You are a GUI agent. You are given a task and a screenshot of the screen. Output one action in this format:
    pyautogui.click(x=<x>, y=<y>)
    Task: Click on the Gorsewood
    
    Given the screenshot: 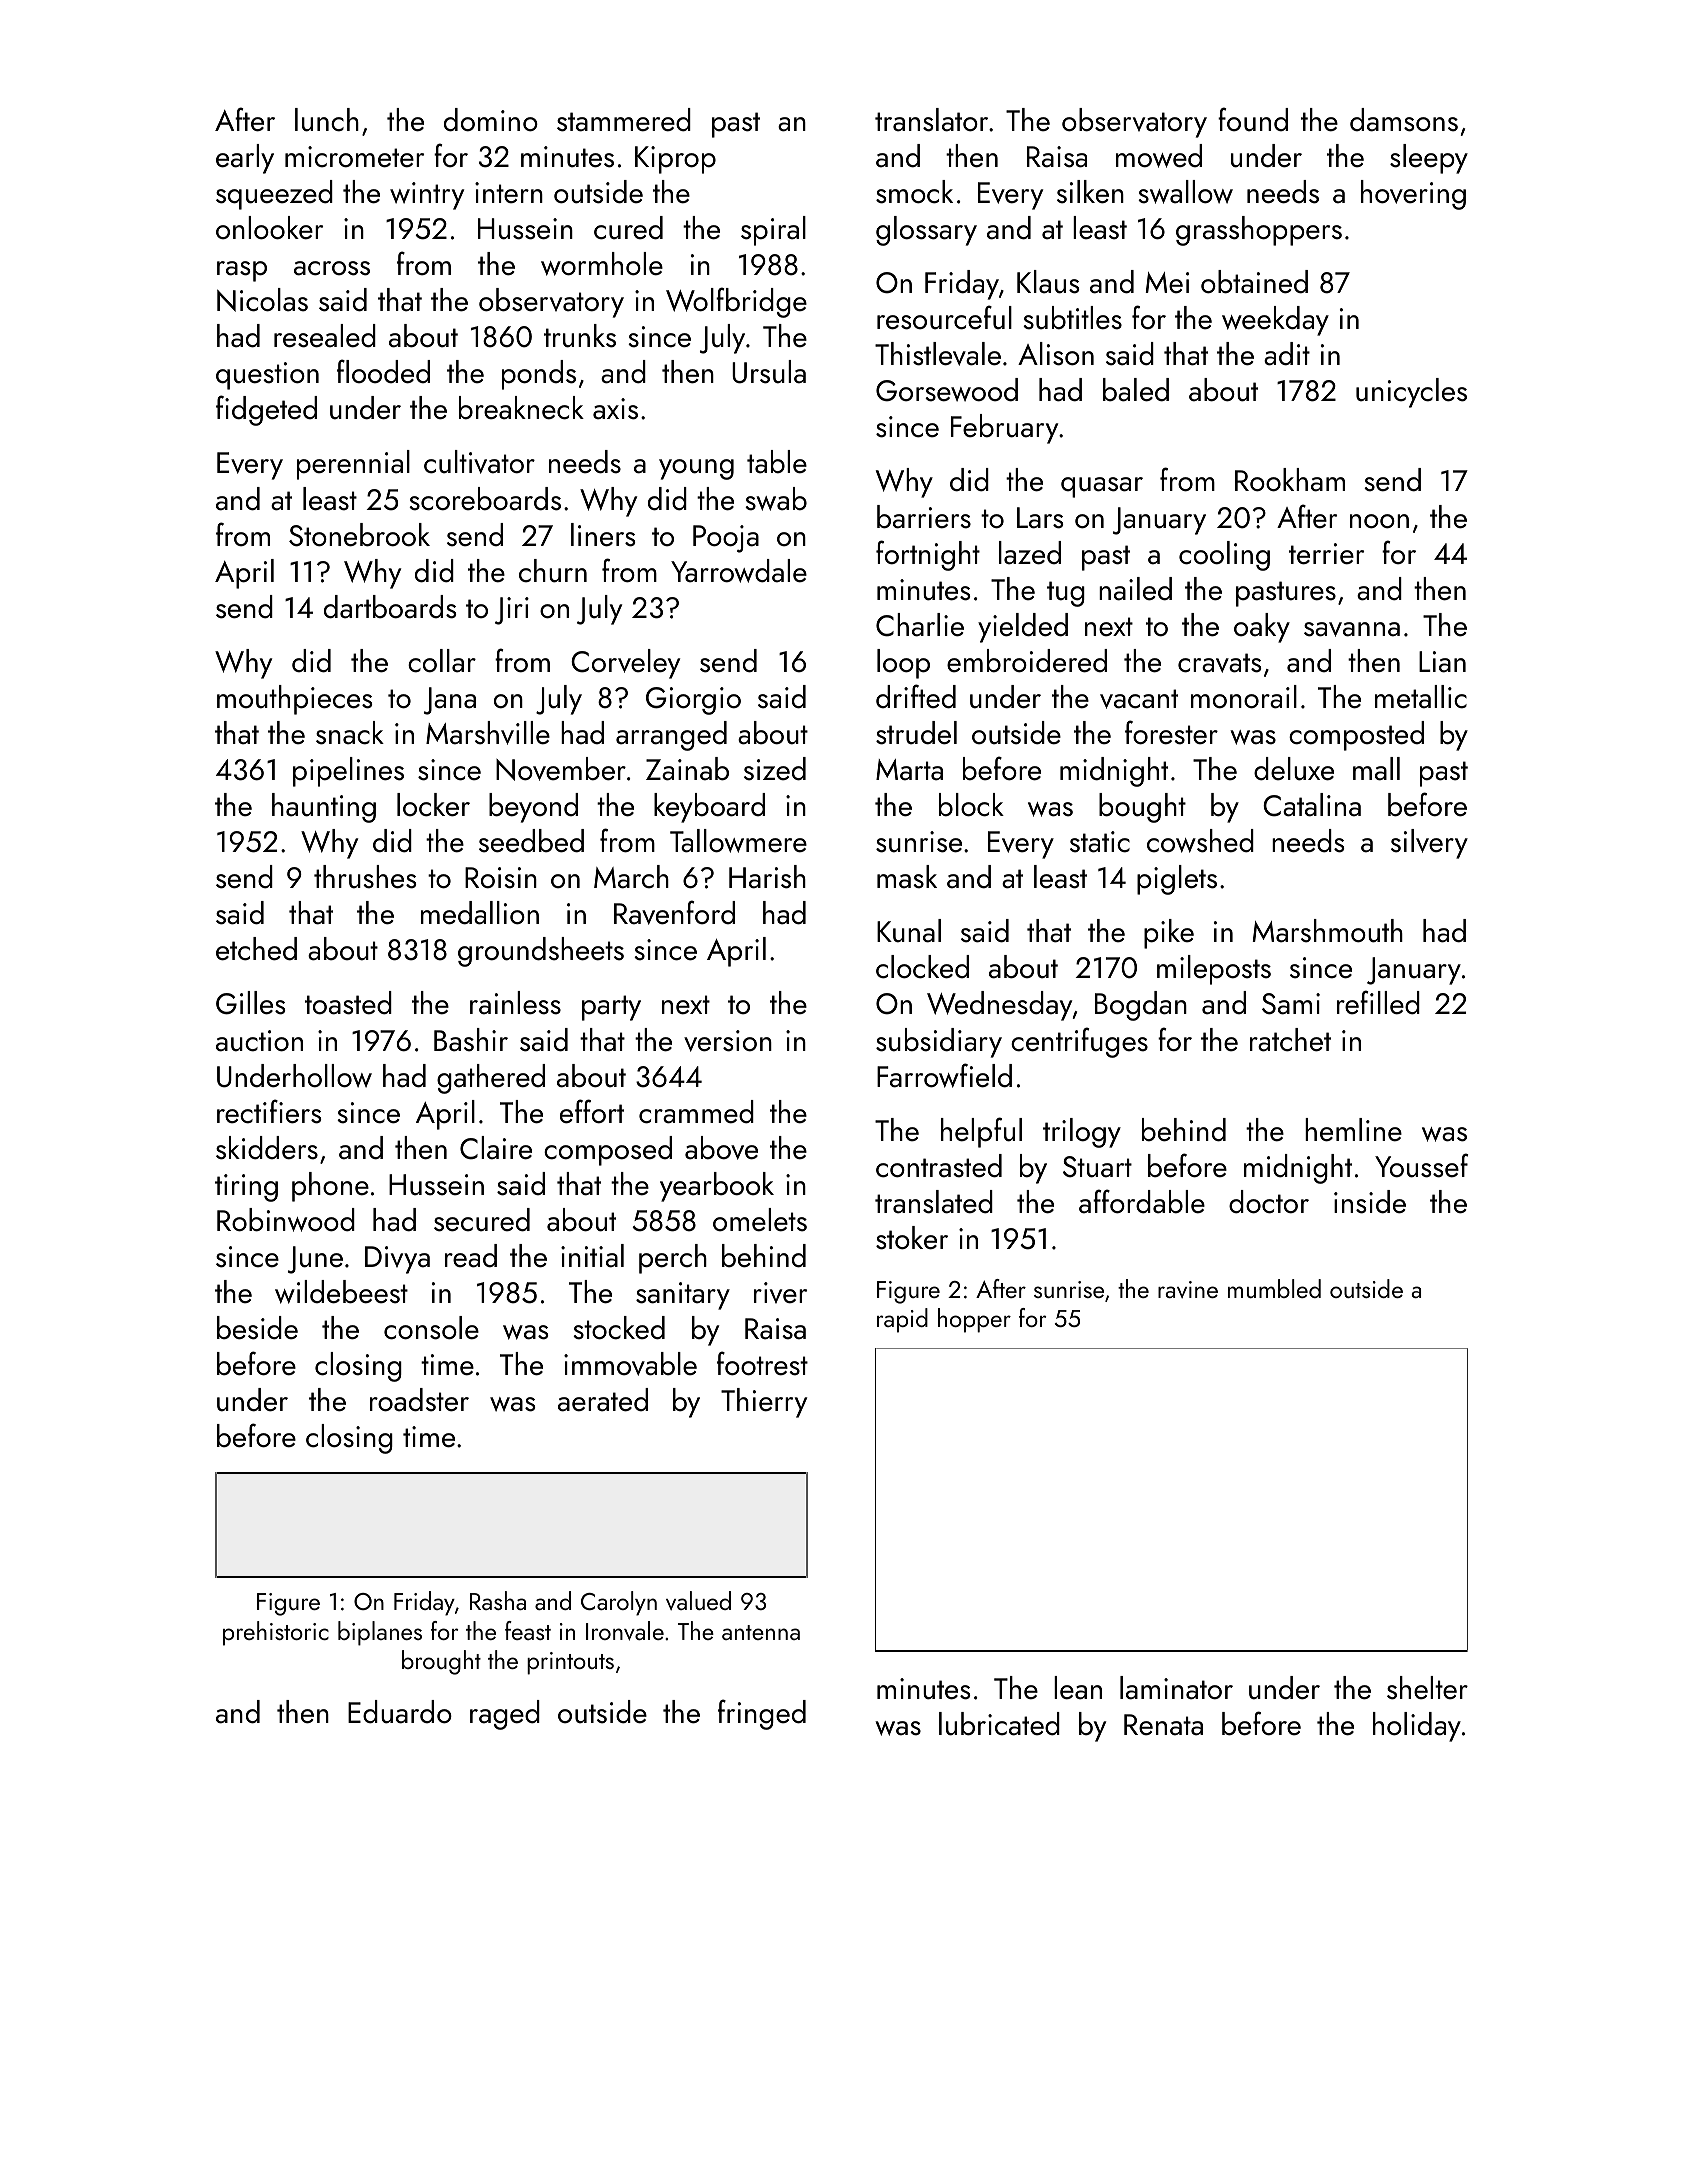 What is the action you would take?
    pyautogui.click(x=947, y=390)
